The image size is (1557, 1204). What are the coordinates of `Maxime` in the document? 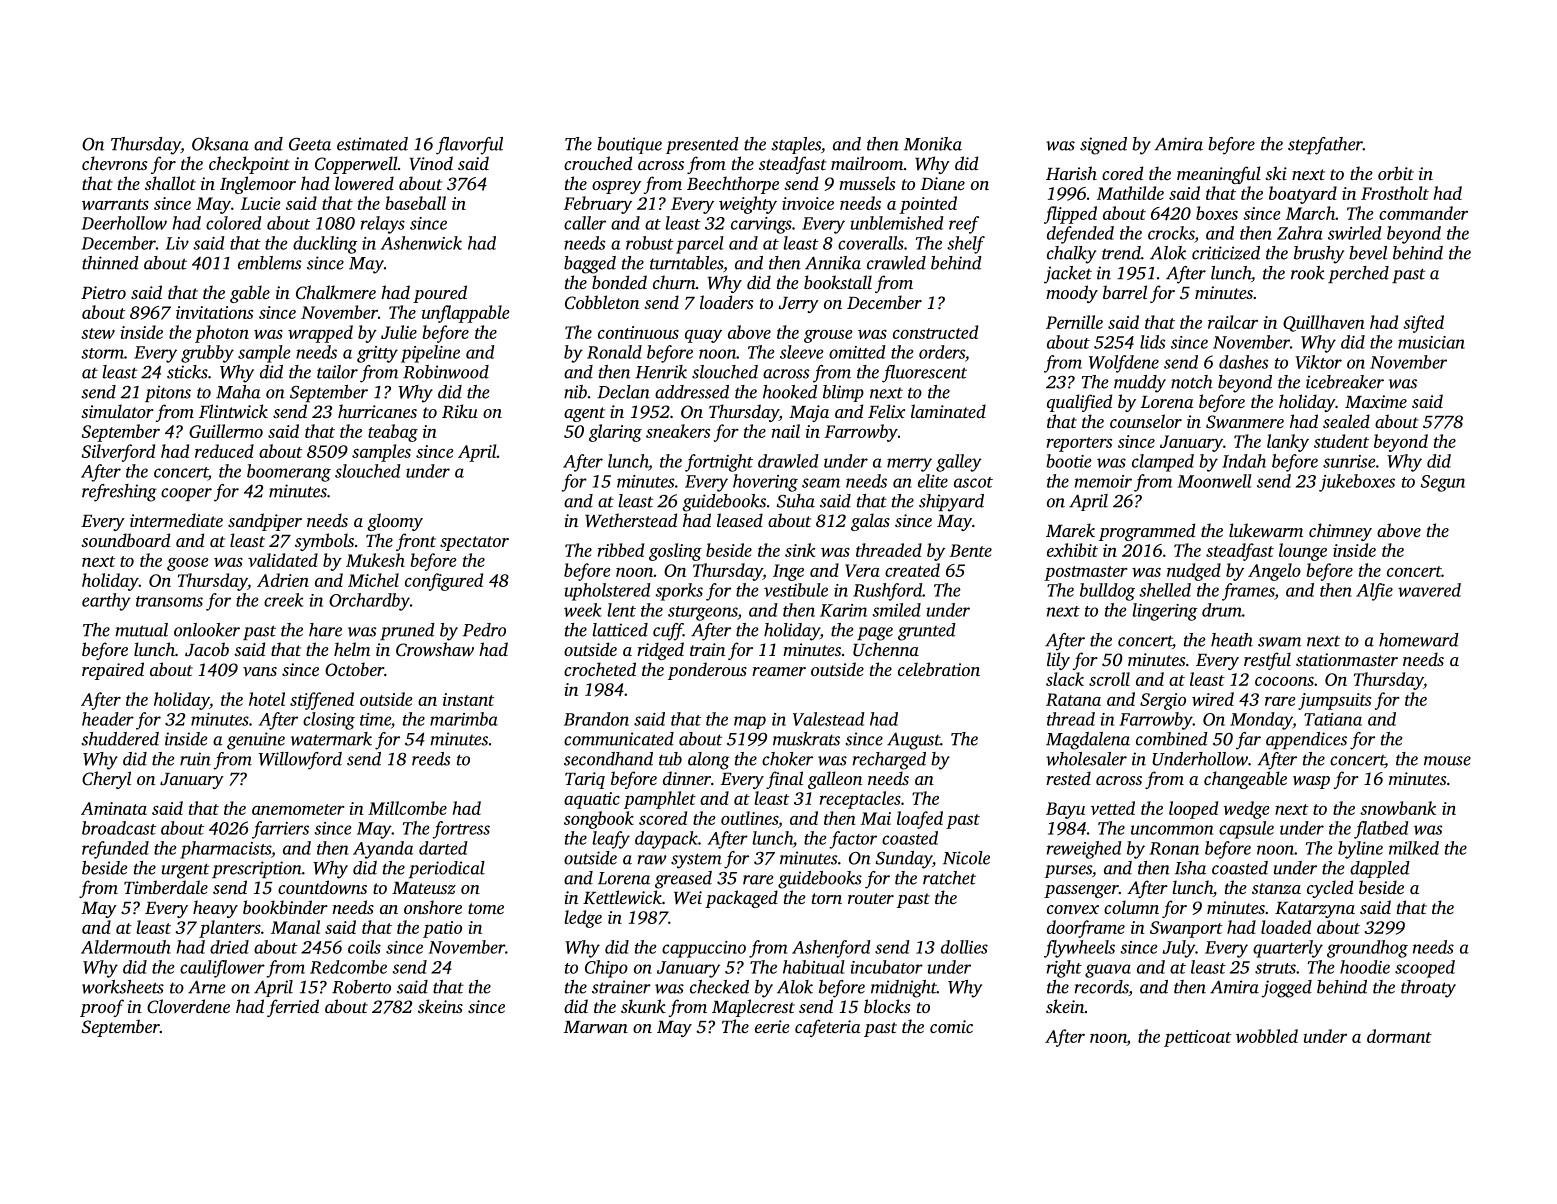 It's located at (1376, 401).
